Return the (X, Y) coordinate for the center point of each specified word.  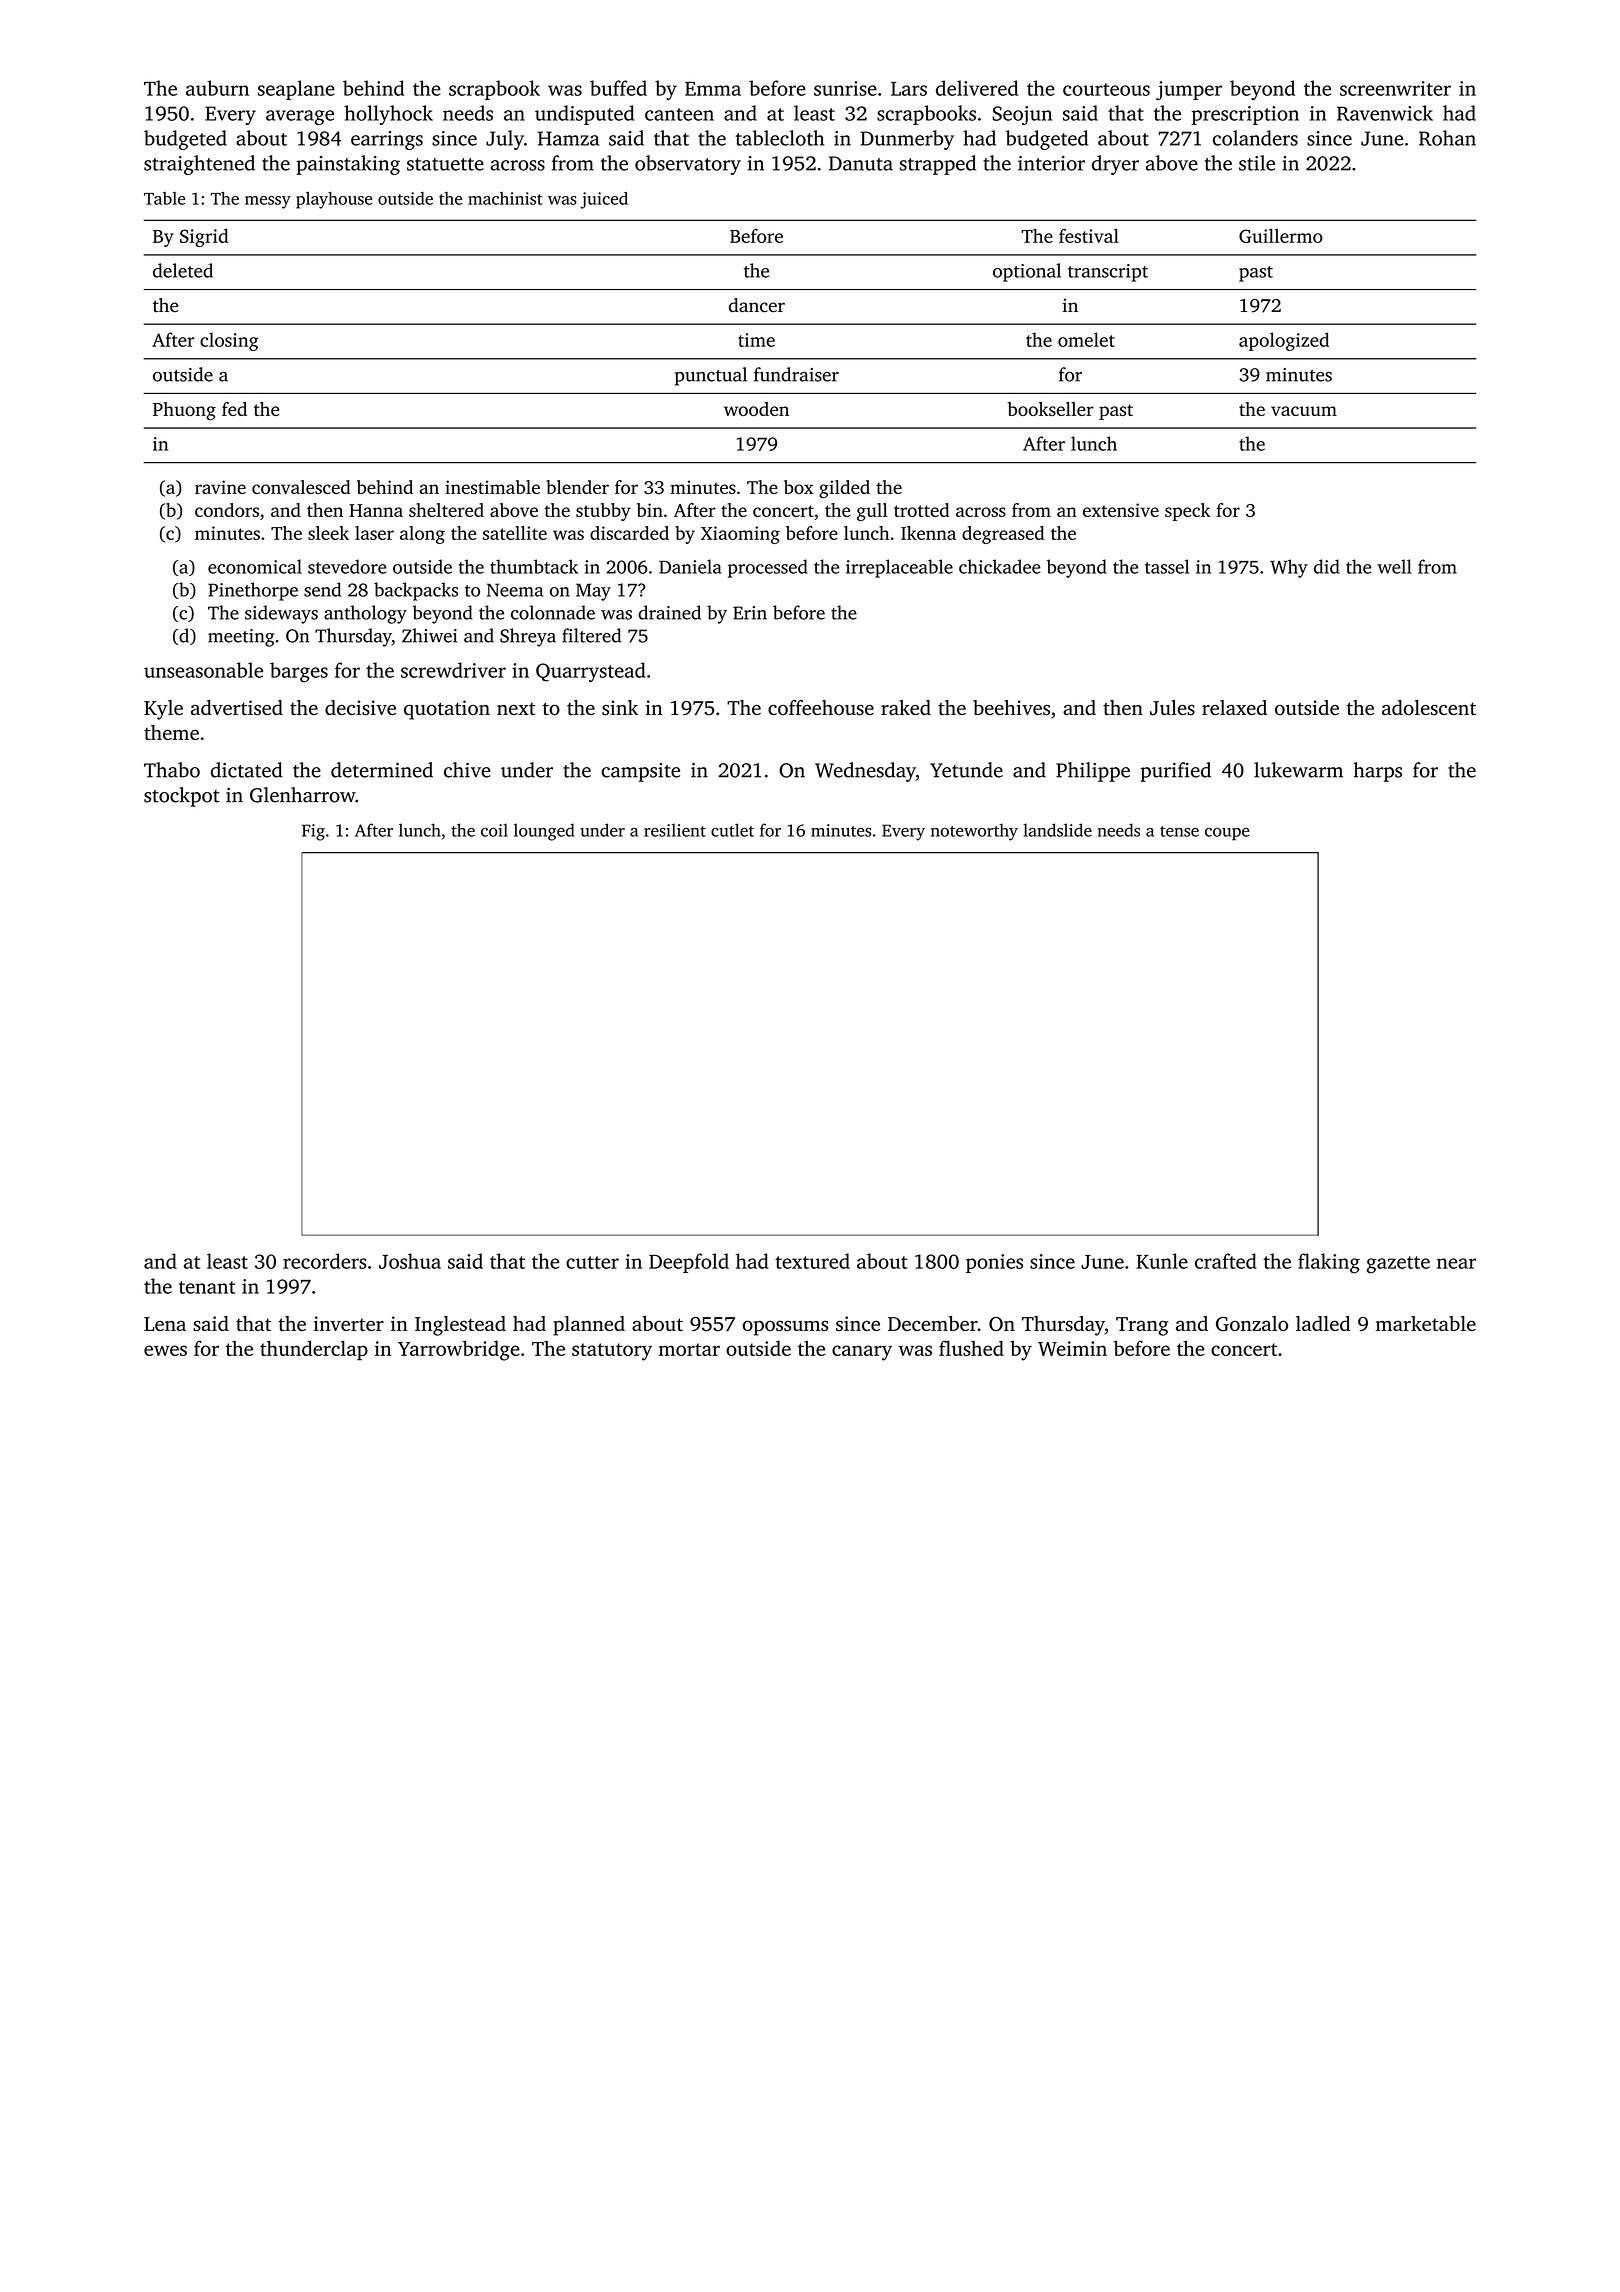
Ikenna (928, 533)
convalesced (301, 487)
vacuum (1304, 411)
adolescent (1429, 708)
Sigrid (204, 238)
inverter (349, 1323)
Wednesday (865, 772)
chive (467, 770)
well (1394, 566)
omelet (1086, 339)
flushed (971, 1348)
